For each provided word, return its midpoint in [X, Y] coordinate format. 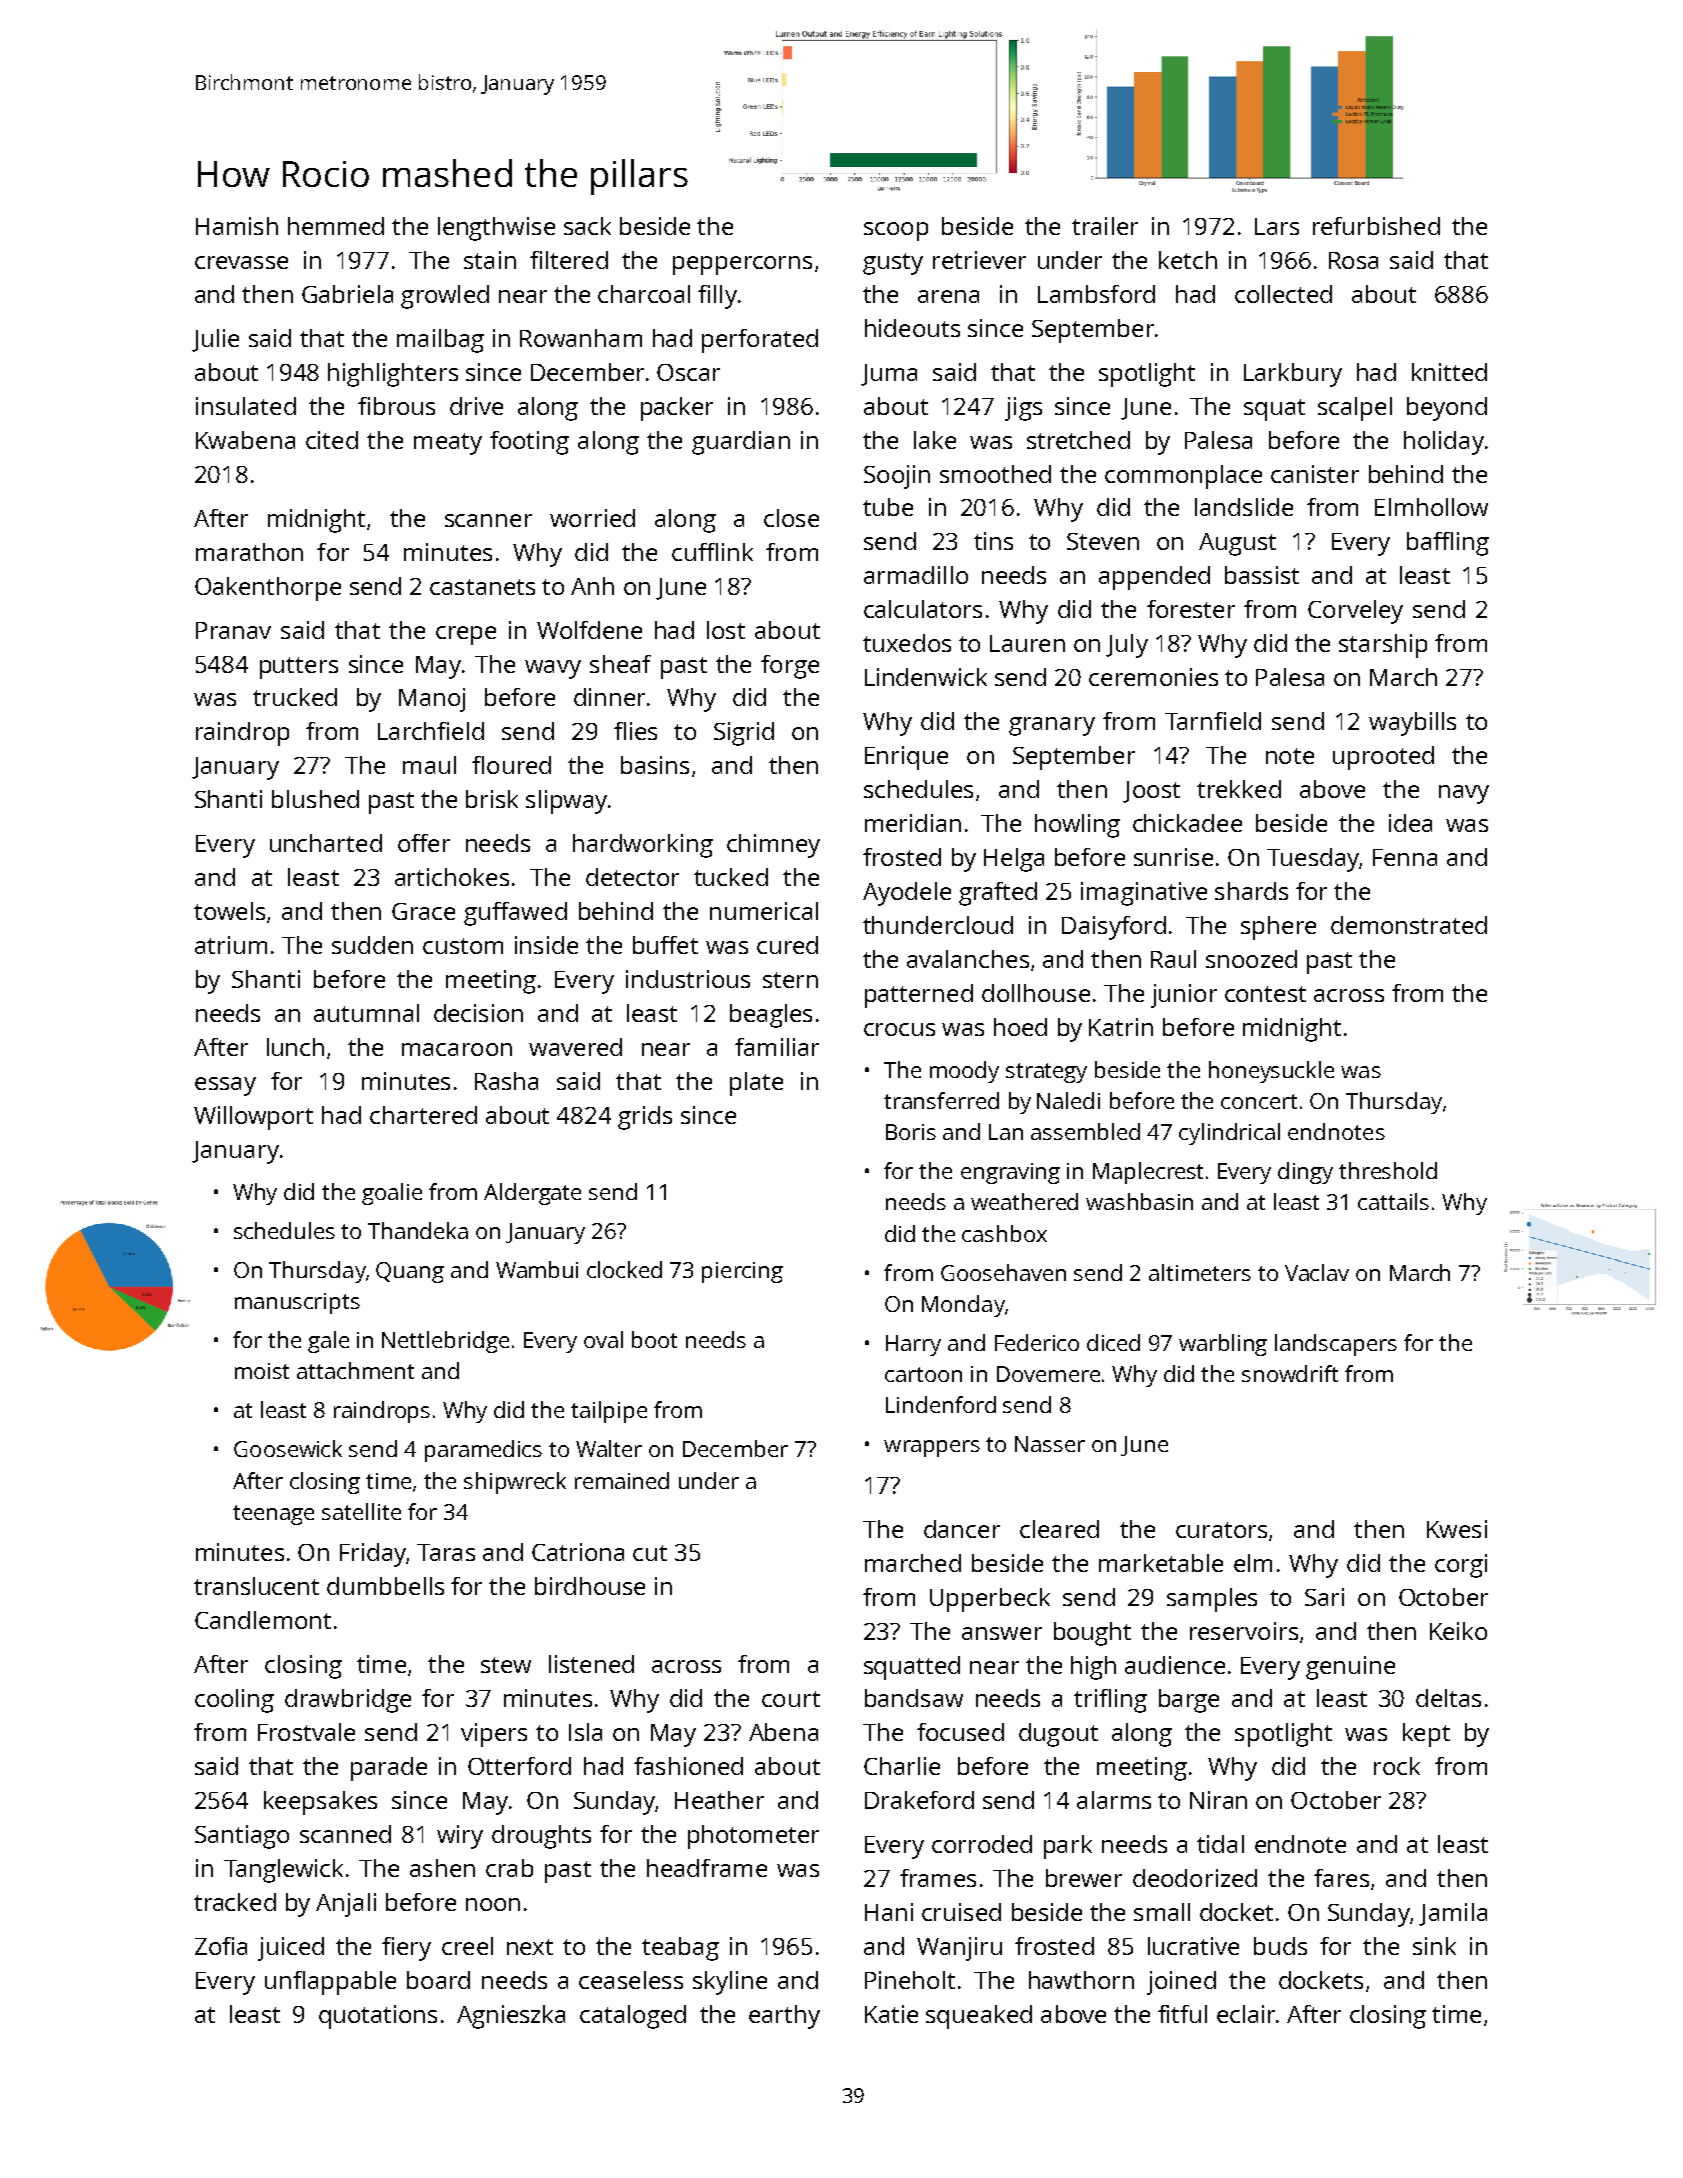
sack [587, 226]
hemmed [336, 226]
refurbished [1376, 226]
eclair [1246, 2014]
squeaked [979, 2017]
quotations [378, 2017]
